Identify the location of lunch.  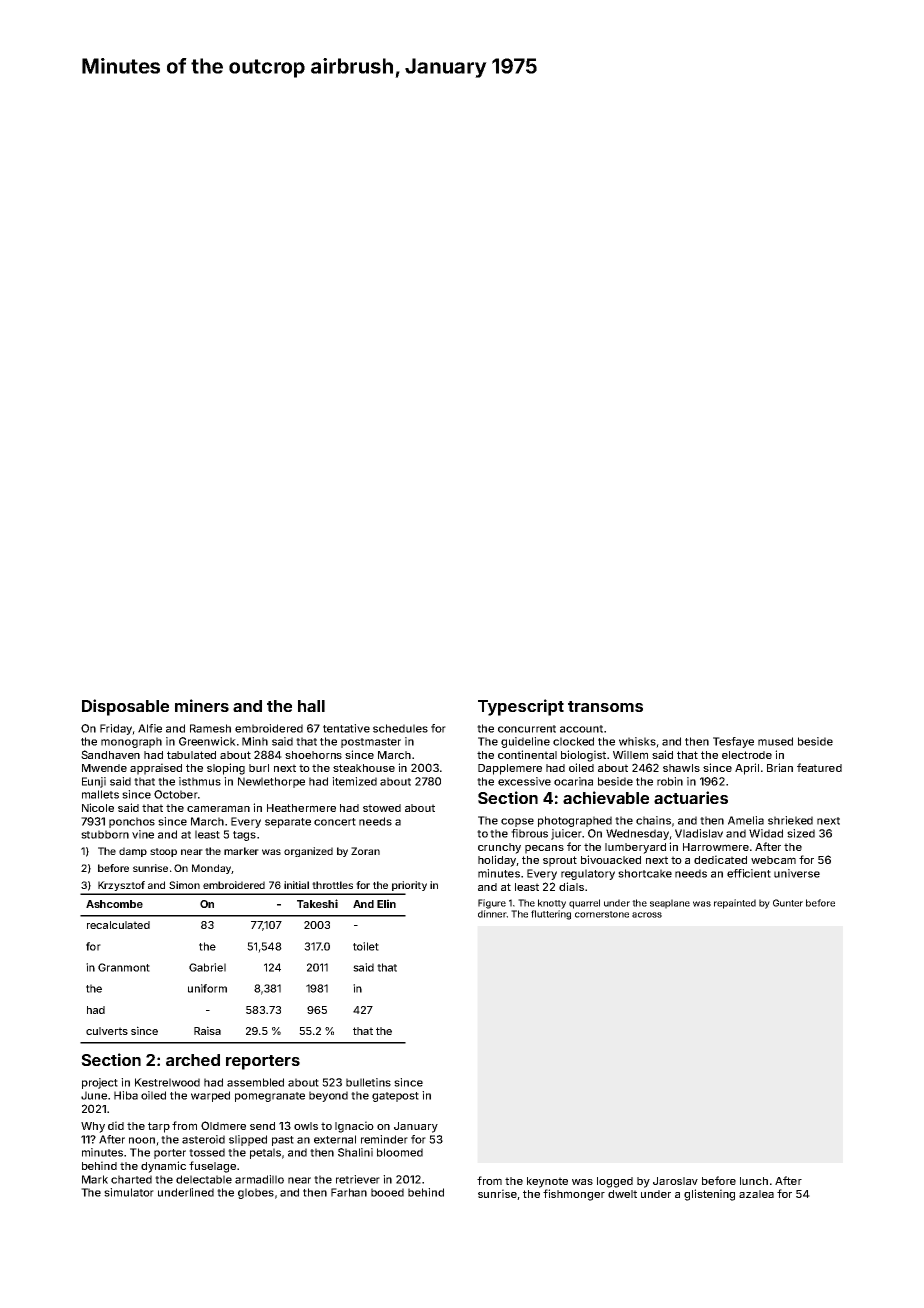
(754, 1181).
